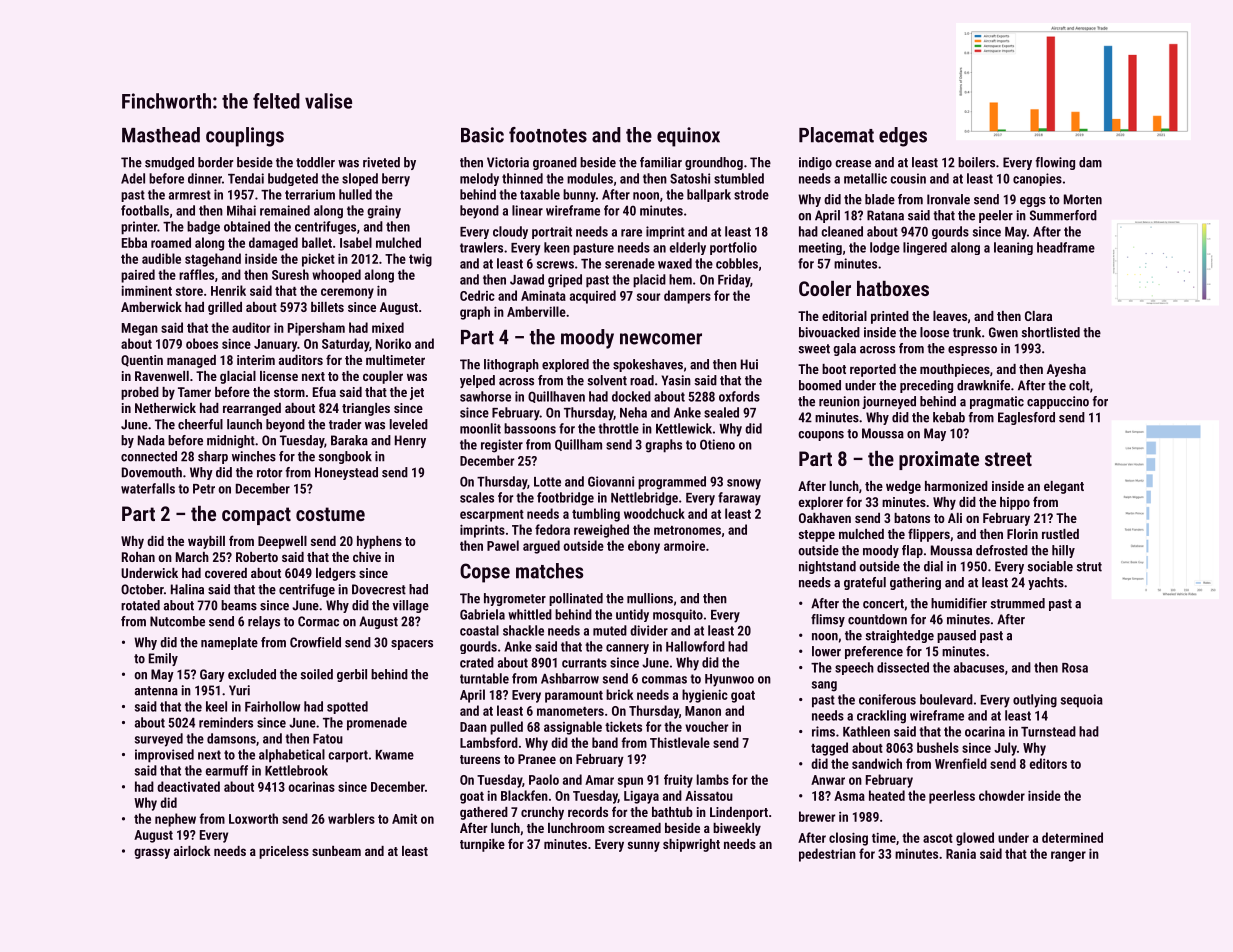  Describe the element at coordinates (293, 179) in the page. I see `budgeted` at that location.
